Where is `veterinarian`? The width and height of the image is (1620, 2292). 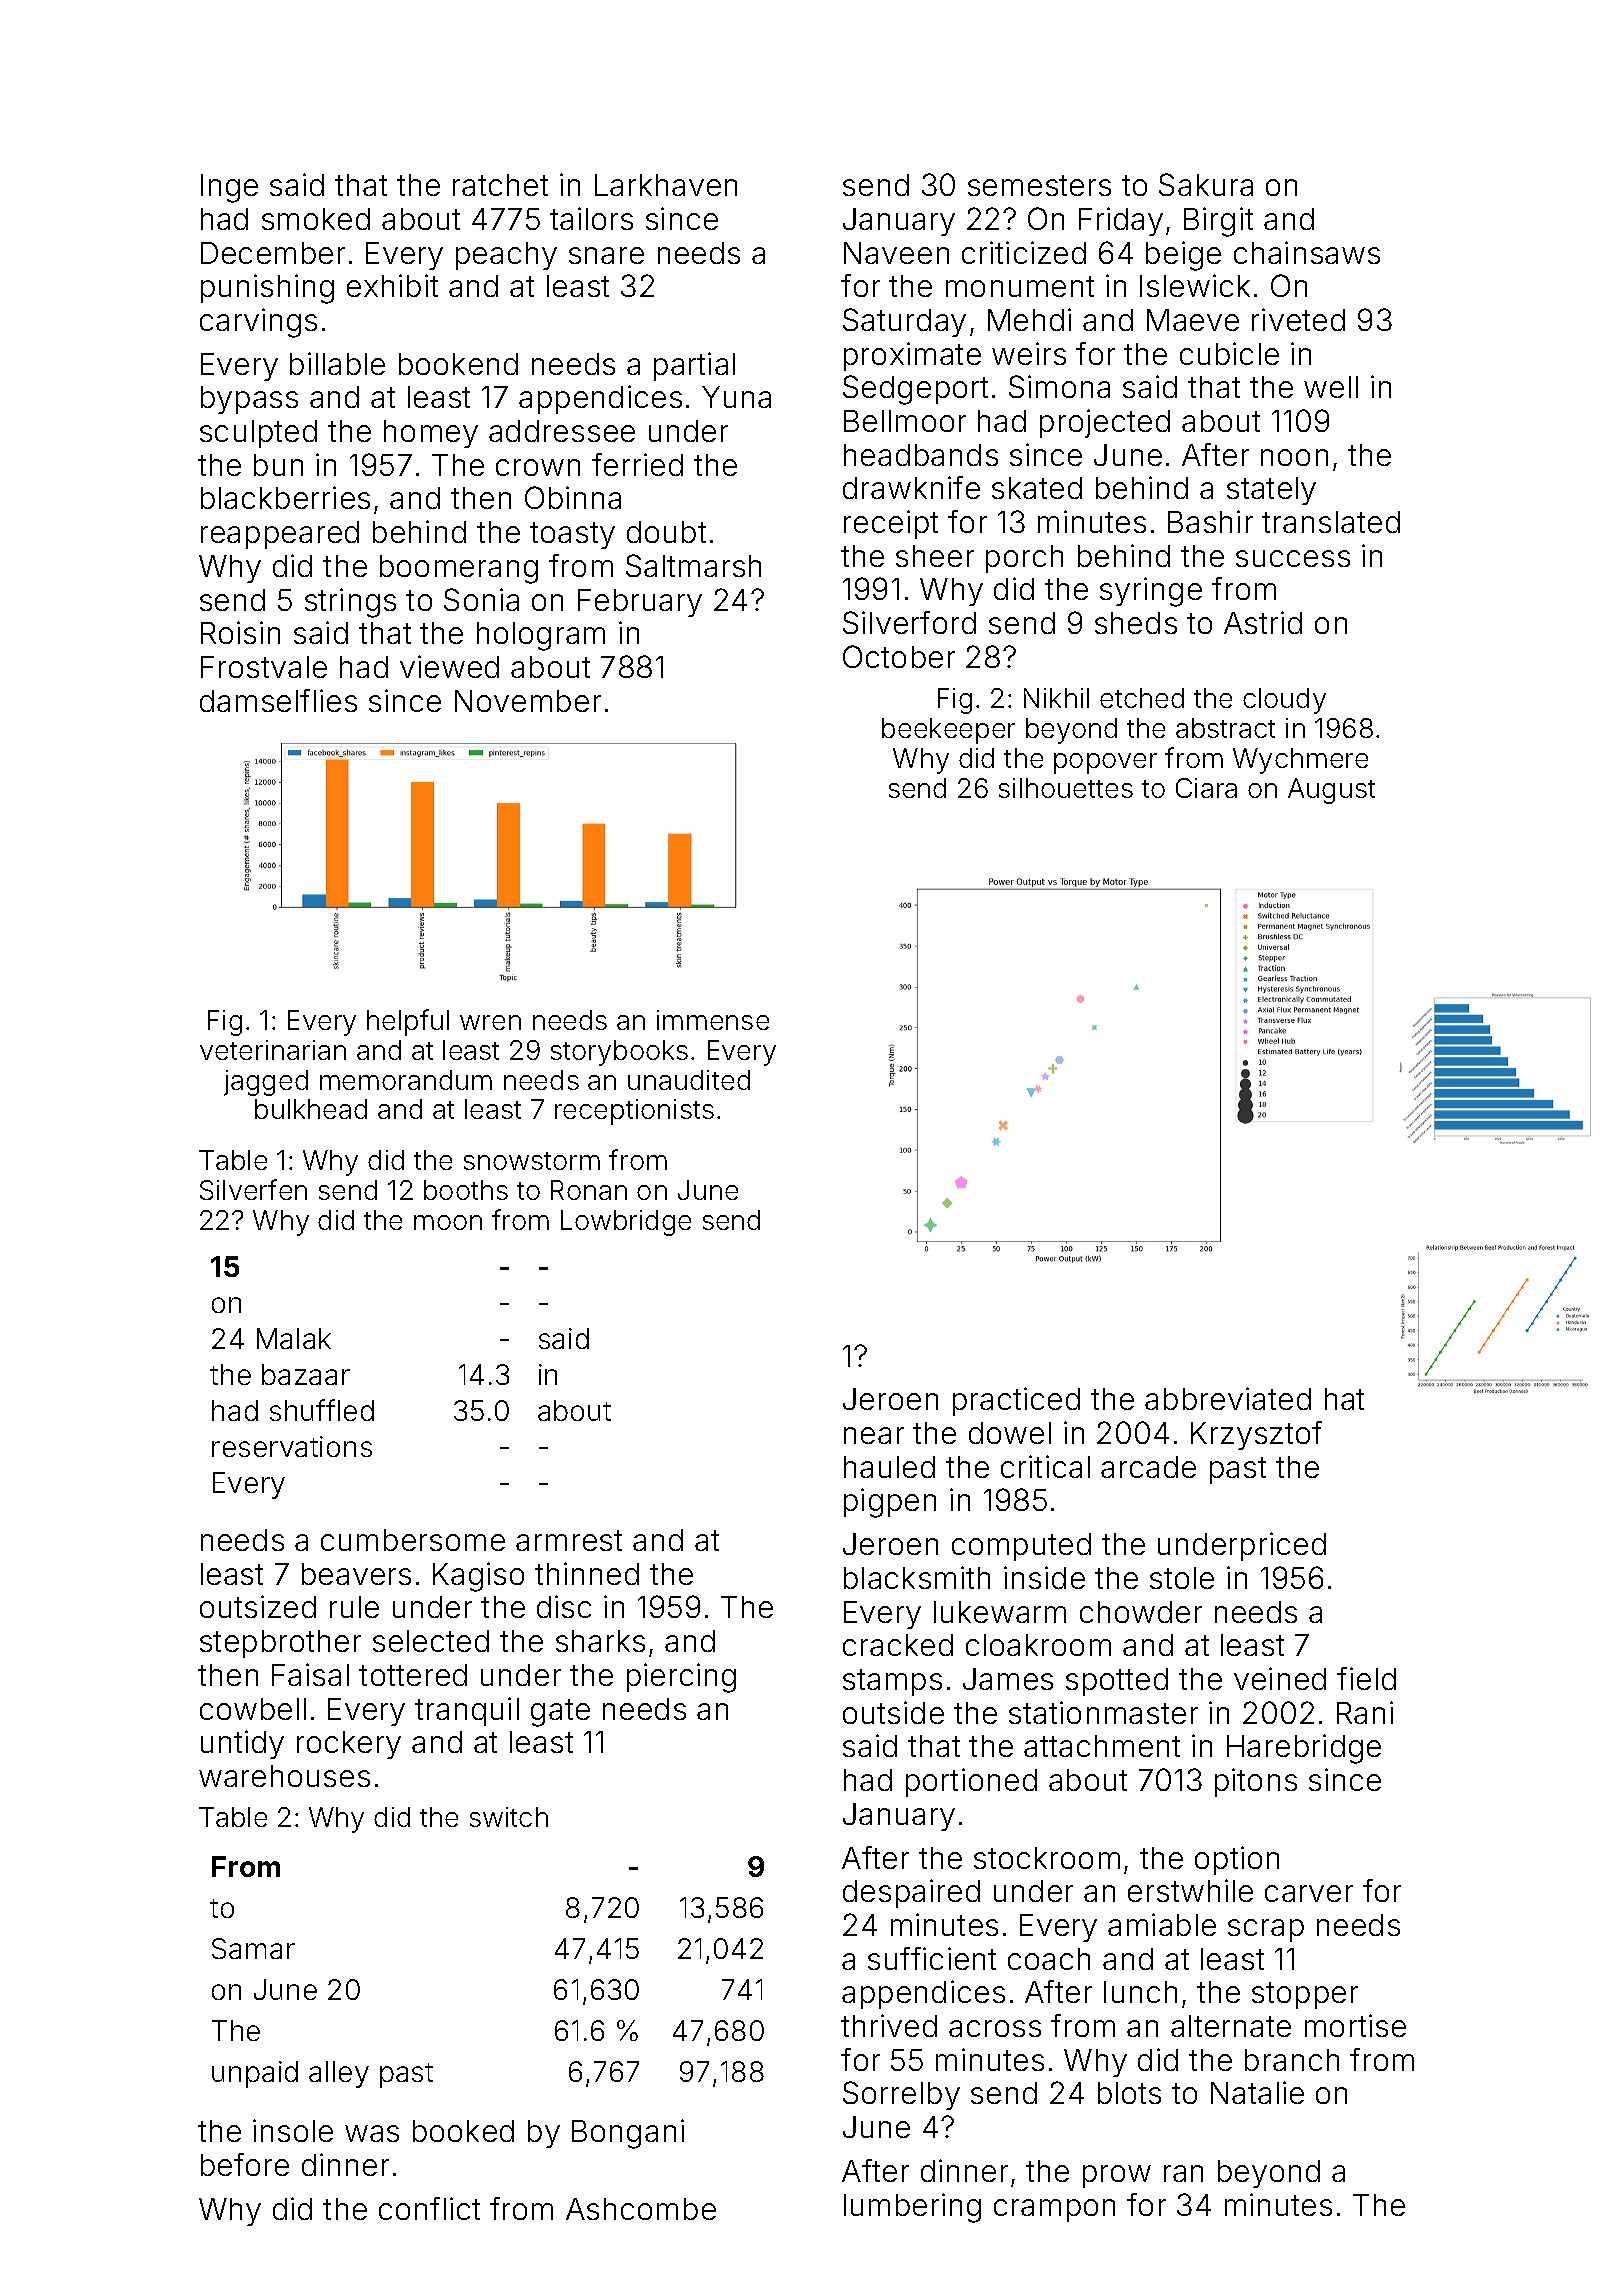
veterinarian is located at coordinates (273, 1050).
